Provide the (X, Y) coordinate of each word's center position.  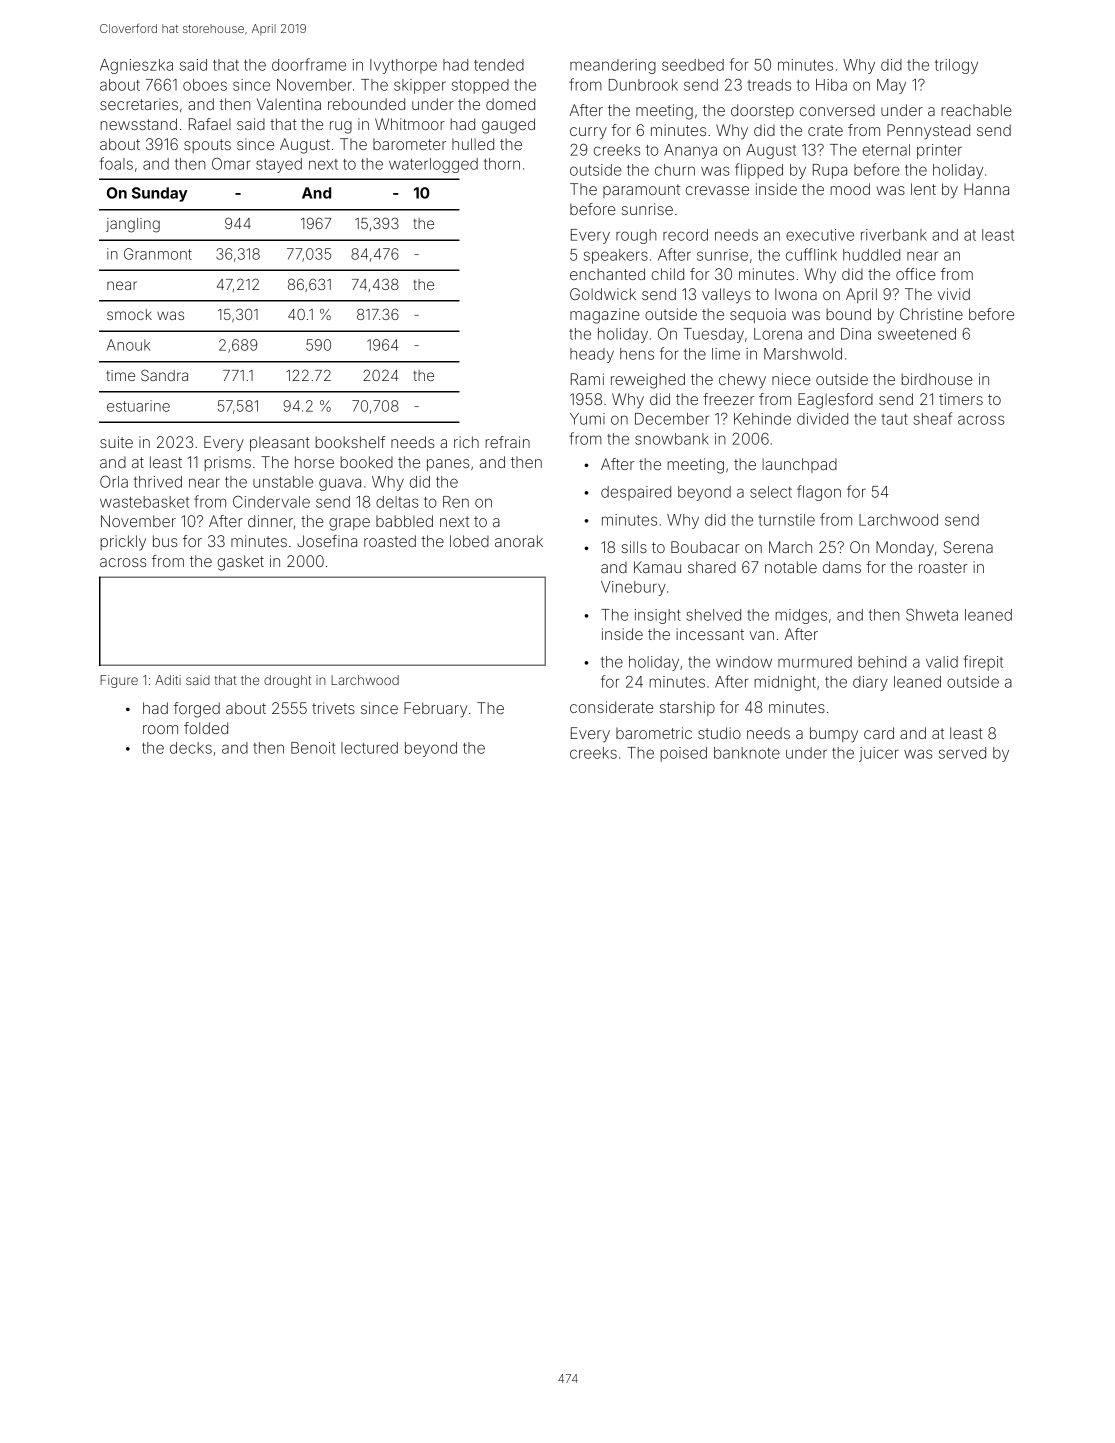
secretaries (139, 104)
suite (116, 442)
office (915, 274)
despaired (636, 493)
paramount (641, 191)
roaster (943, 567)
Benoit (313, 748)
